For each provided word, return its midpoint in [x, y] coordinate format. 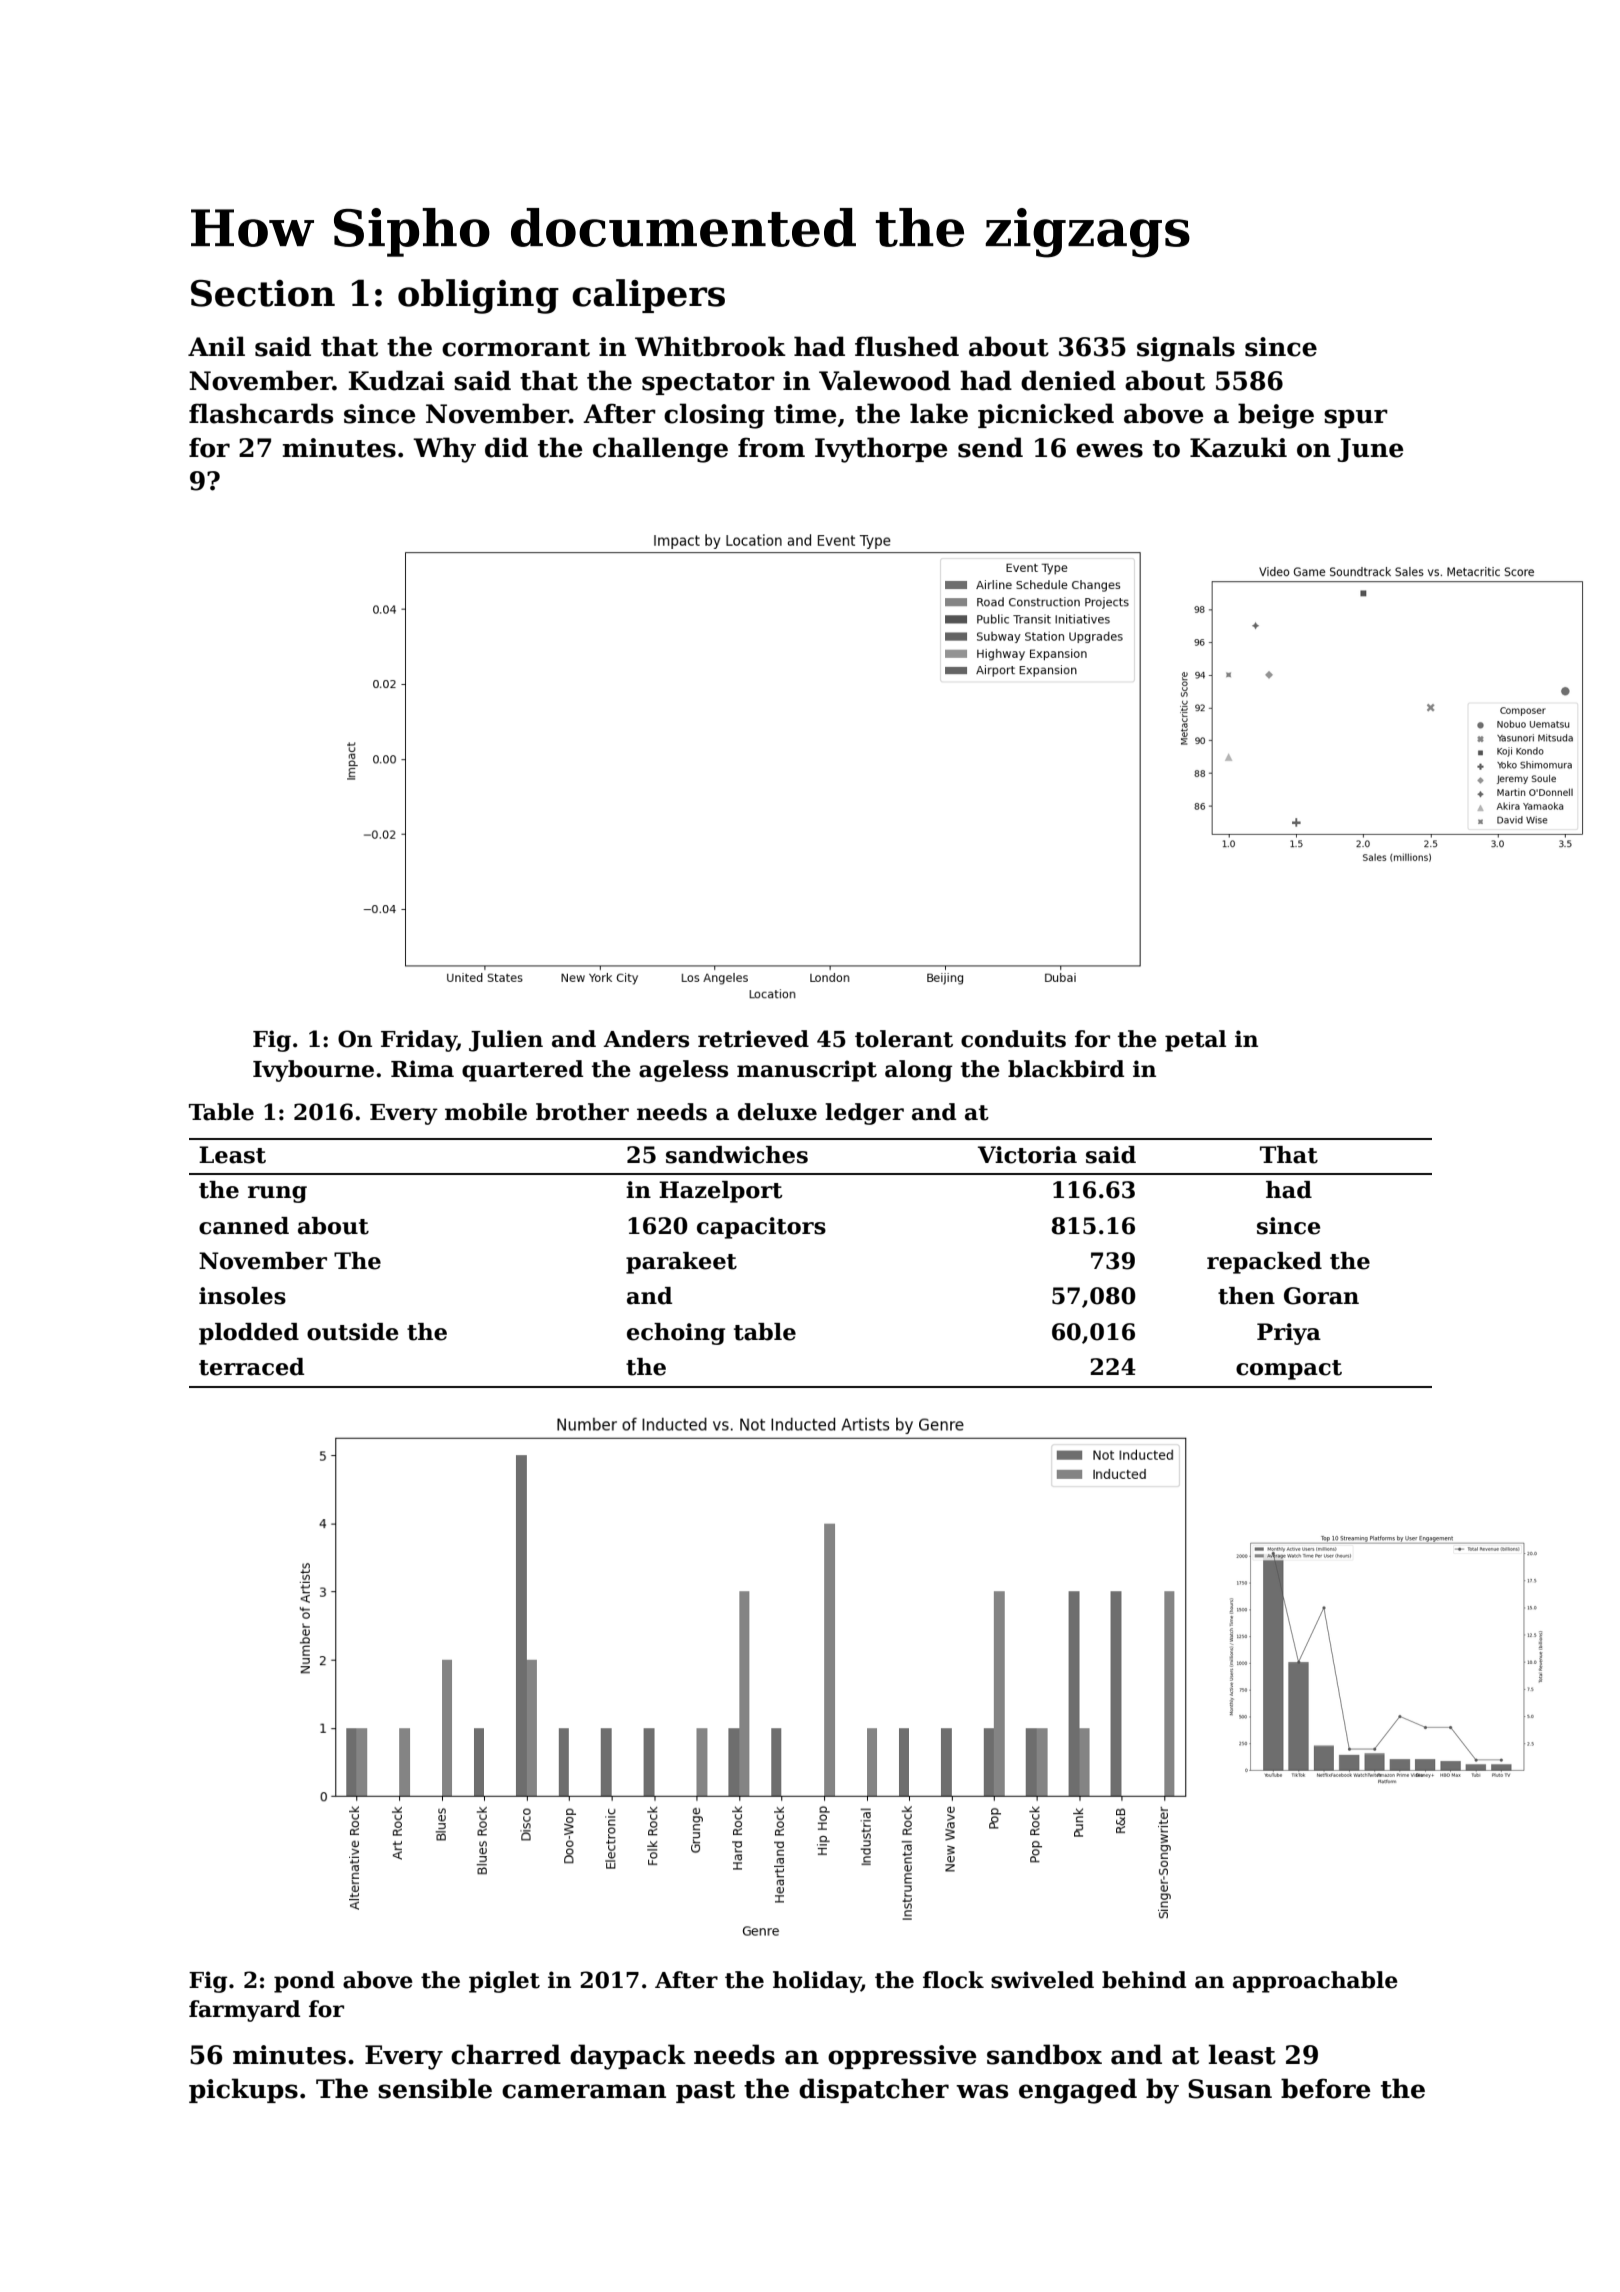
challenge [660, 450]
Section [263, 293]
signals [1186, 349]
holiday [817, 1982]
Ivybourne [313, 1071]
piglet [504, 1982]
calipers [648, 296]
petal [1195, 1041]
